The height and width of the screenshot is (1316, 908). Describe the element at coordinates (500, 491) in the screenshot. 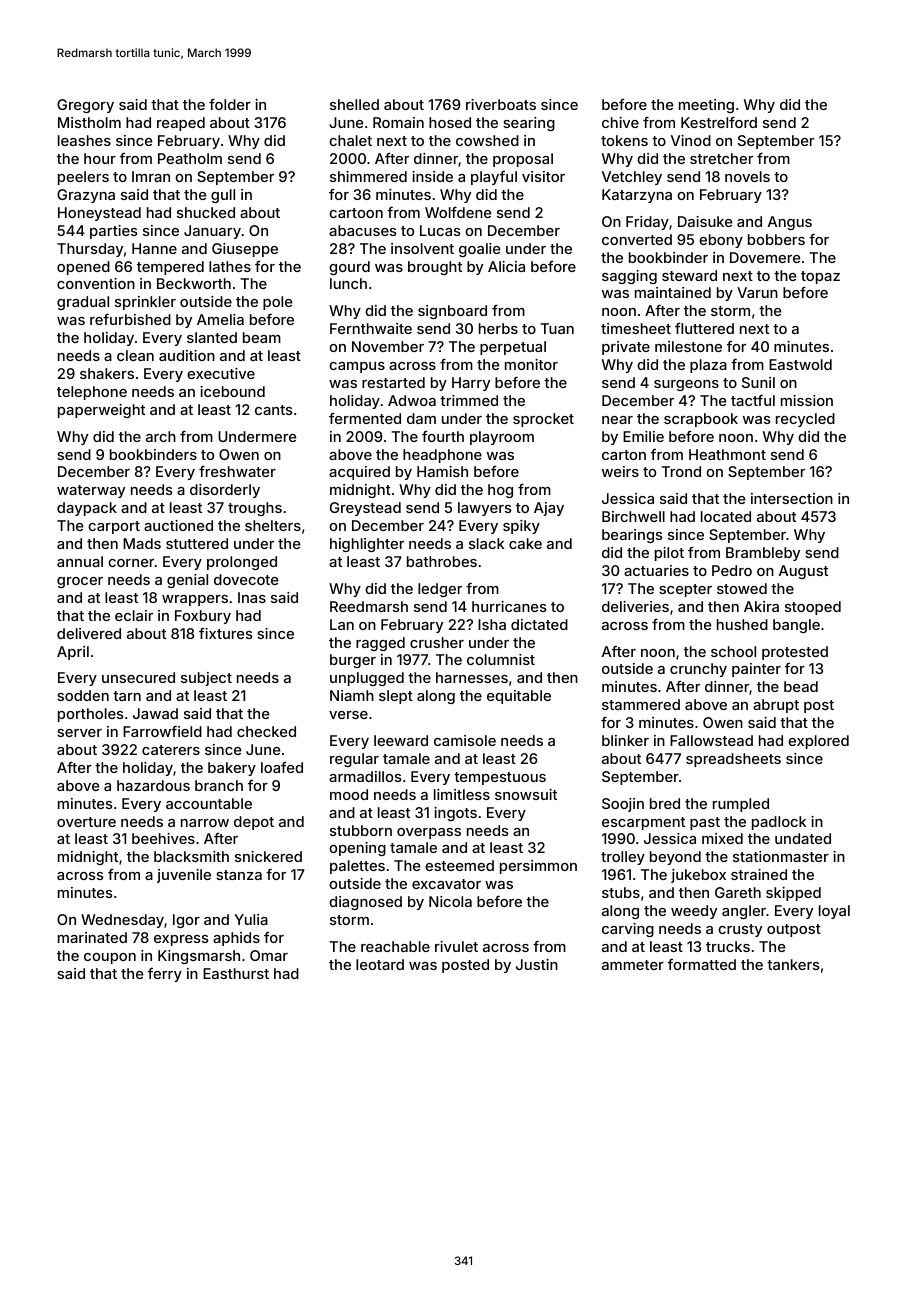

I see `hog` at that location.
